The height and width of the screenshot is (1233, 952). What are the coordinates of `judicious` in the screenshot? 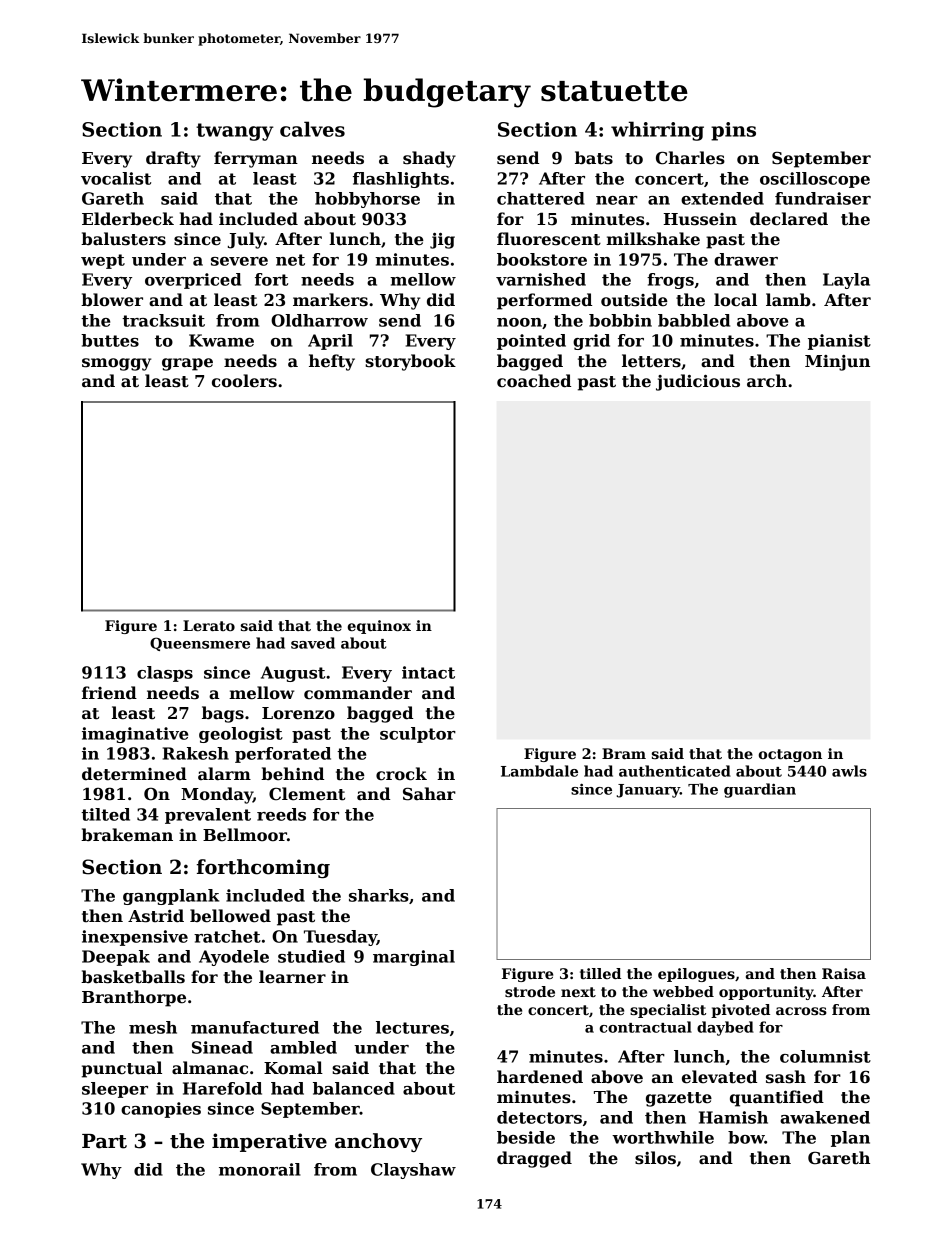 It's located at (698, 382).
